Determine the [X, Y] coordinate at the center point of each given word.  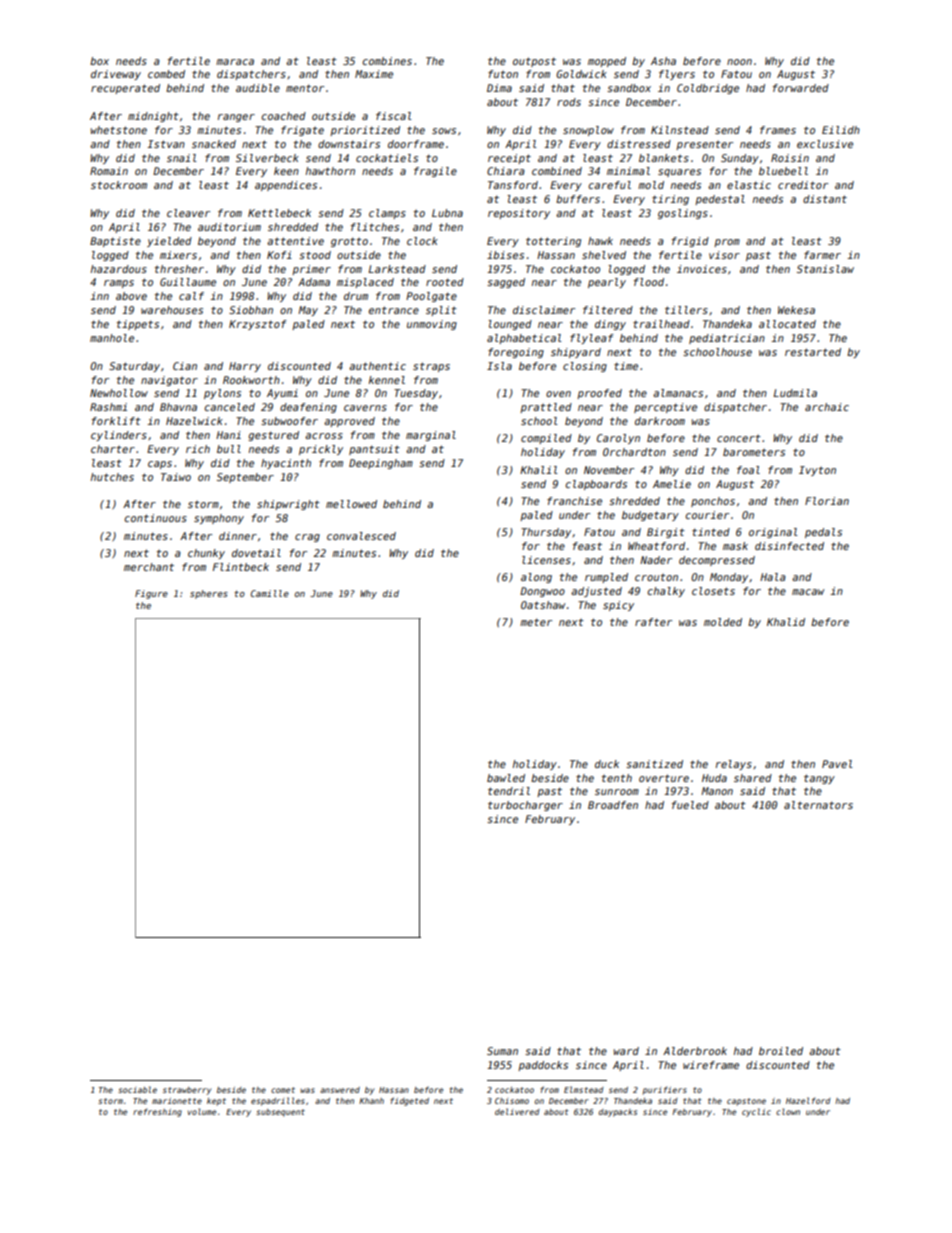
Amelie [672, 484]
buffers [578, 199]
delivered [517, 1111]
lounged [510, 325]
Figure [151, 594]
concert [739, 438]
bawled [506, 778]
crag [307, 538]
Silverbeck [267, 158]
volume [202, 1111]
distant [825, 199]
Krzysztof [258, 325]
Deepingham [381, 464]
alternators [818, 805]
